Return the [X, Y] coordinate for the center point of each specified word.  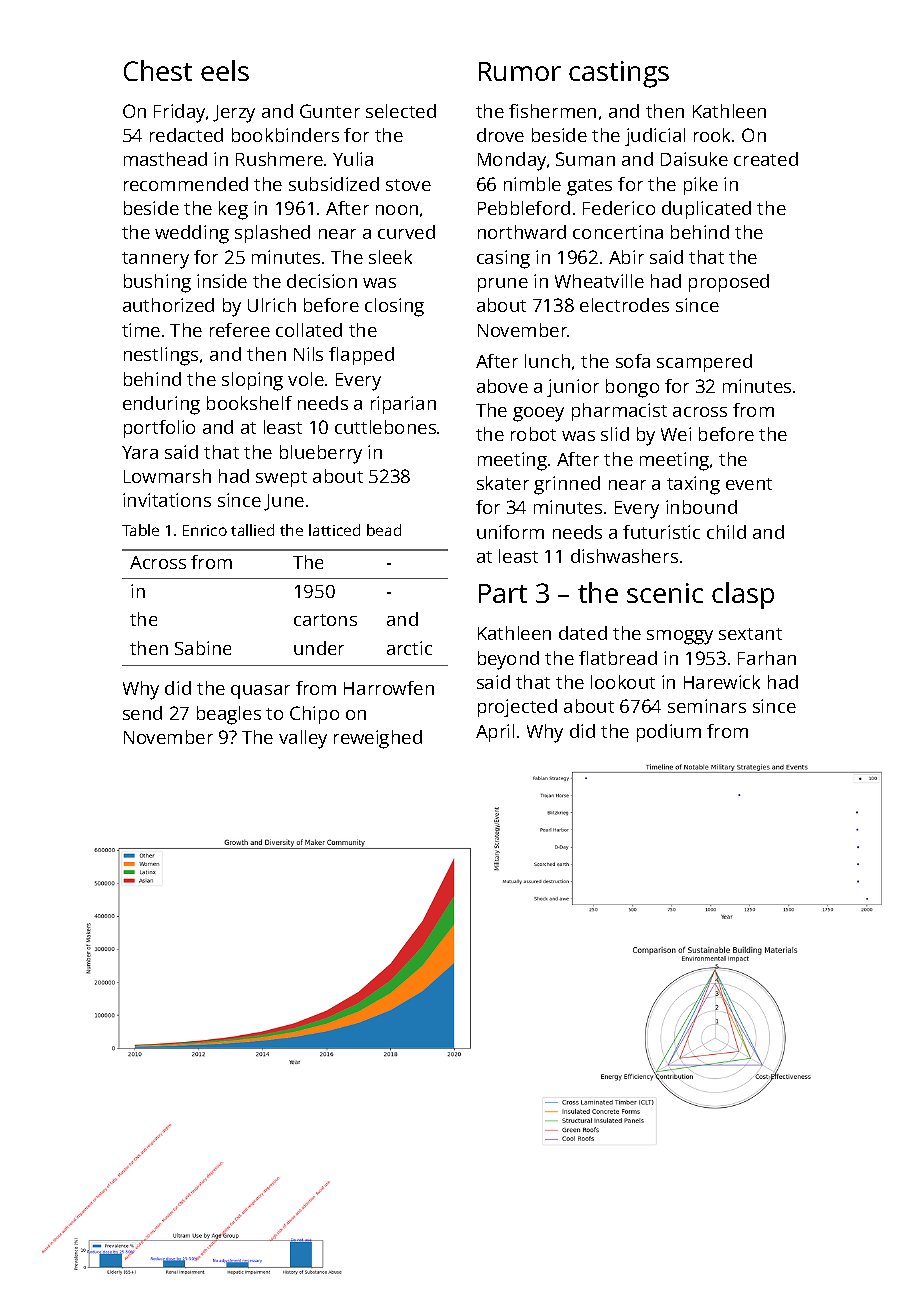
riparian [403, 405]
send [142, 713]
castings [619, 74]
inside [222, 281]
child [726, 532]
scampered [704, 363]
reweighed [378, 739]
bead [384, 530]
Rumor [520, 71]
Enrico [205, 530]
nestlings [161, 356]
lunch [547, 361]
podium [669, 733]
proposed [729, 283]
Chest [158, 70]
